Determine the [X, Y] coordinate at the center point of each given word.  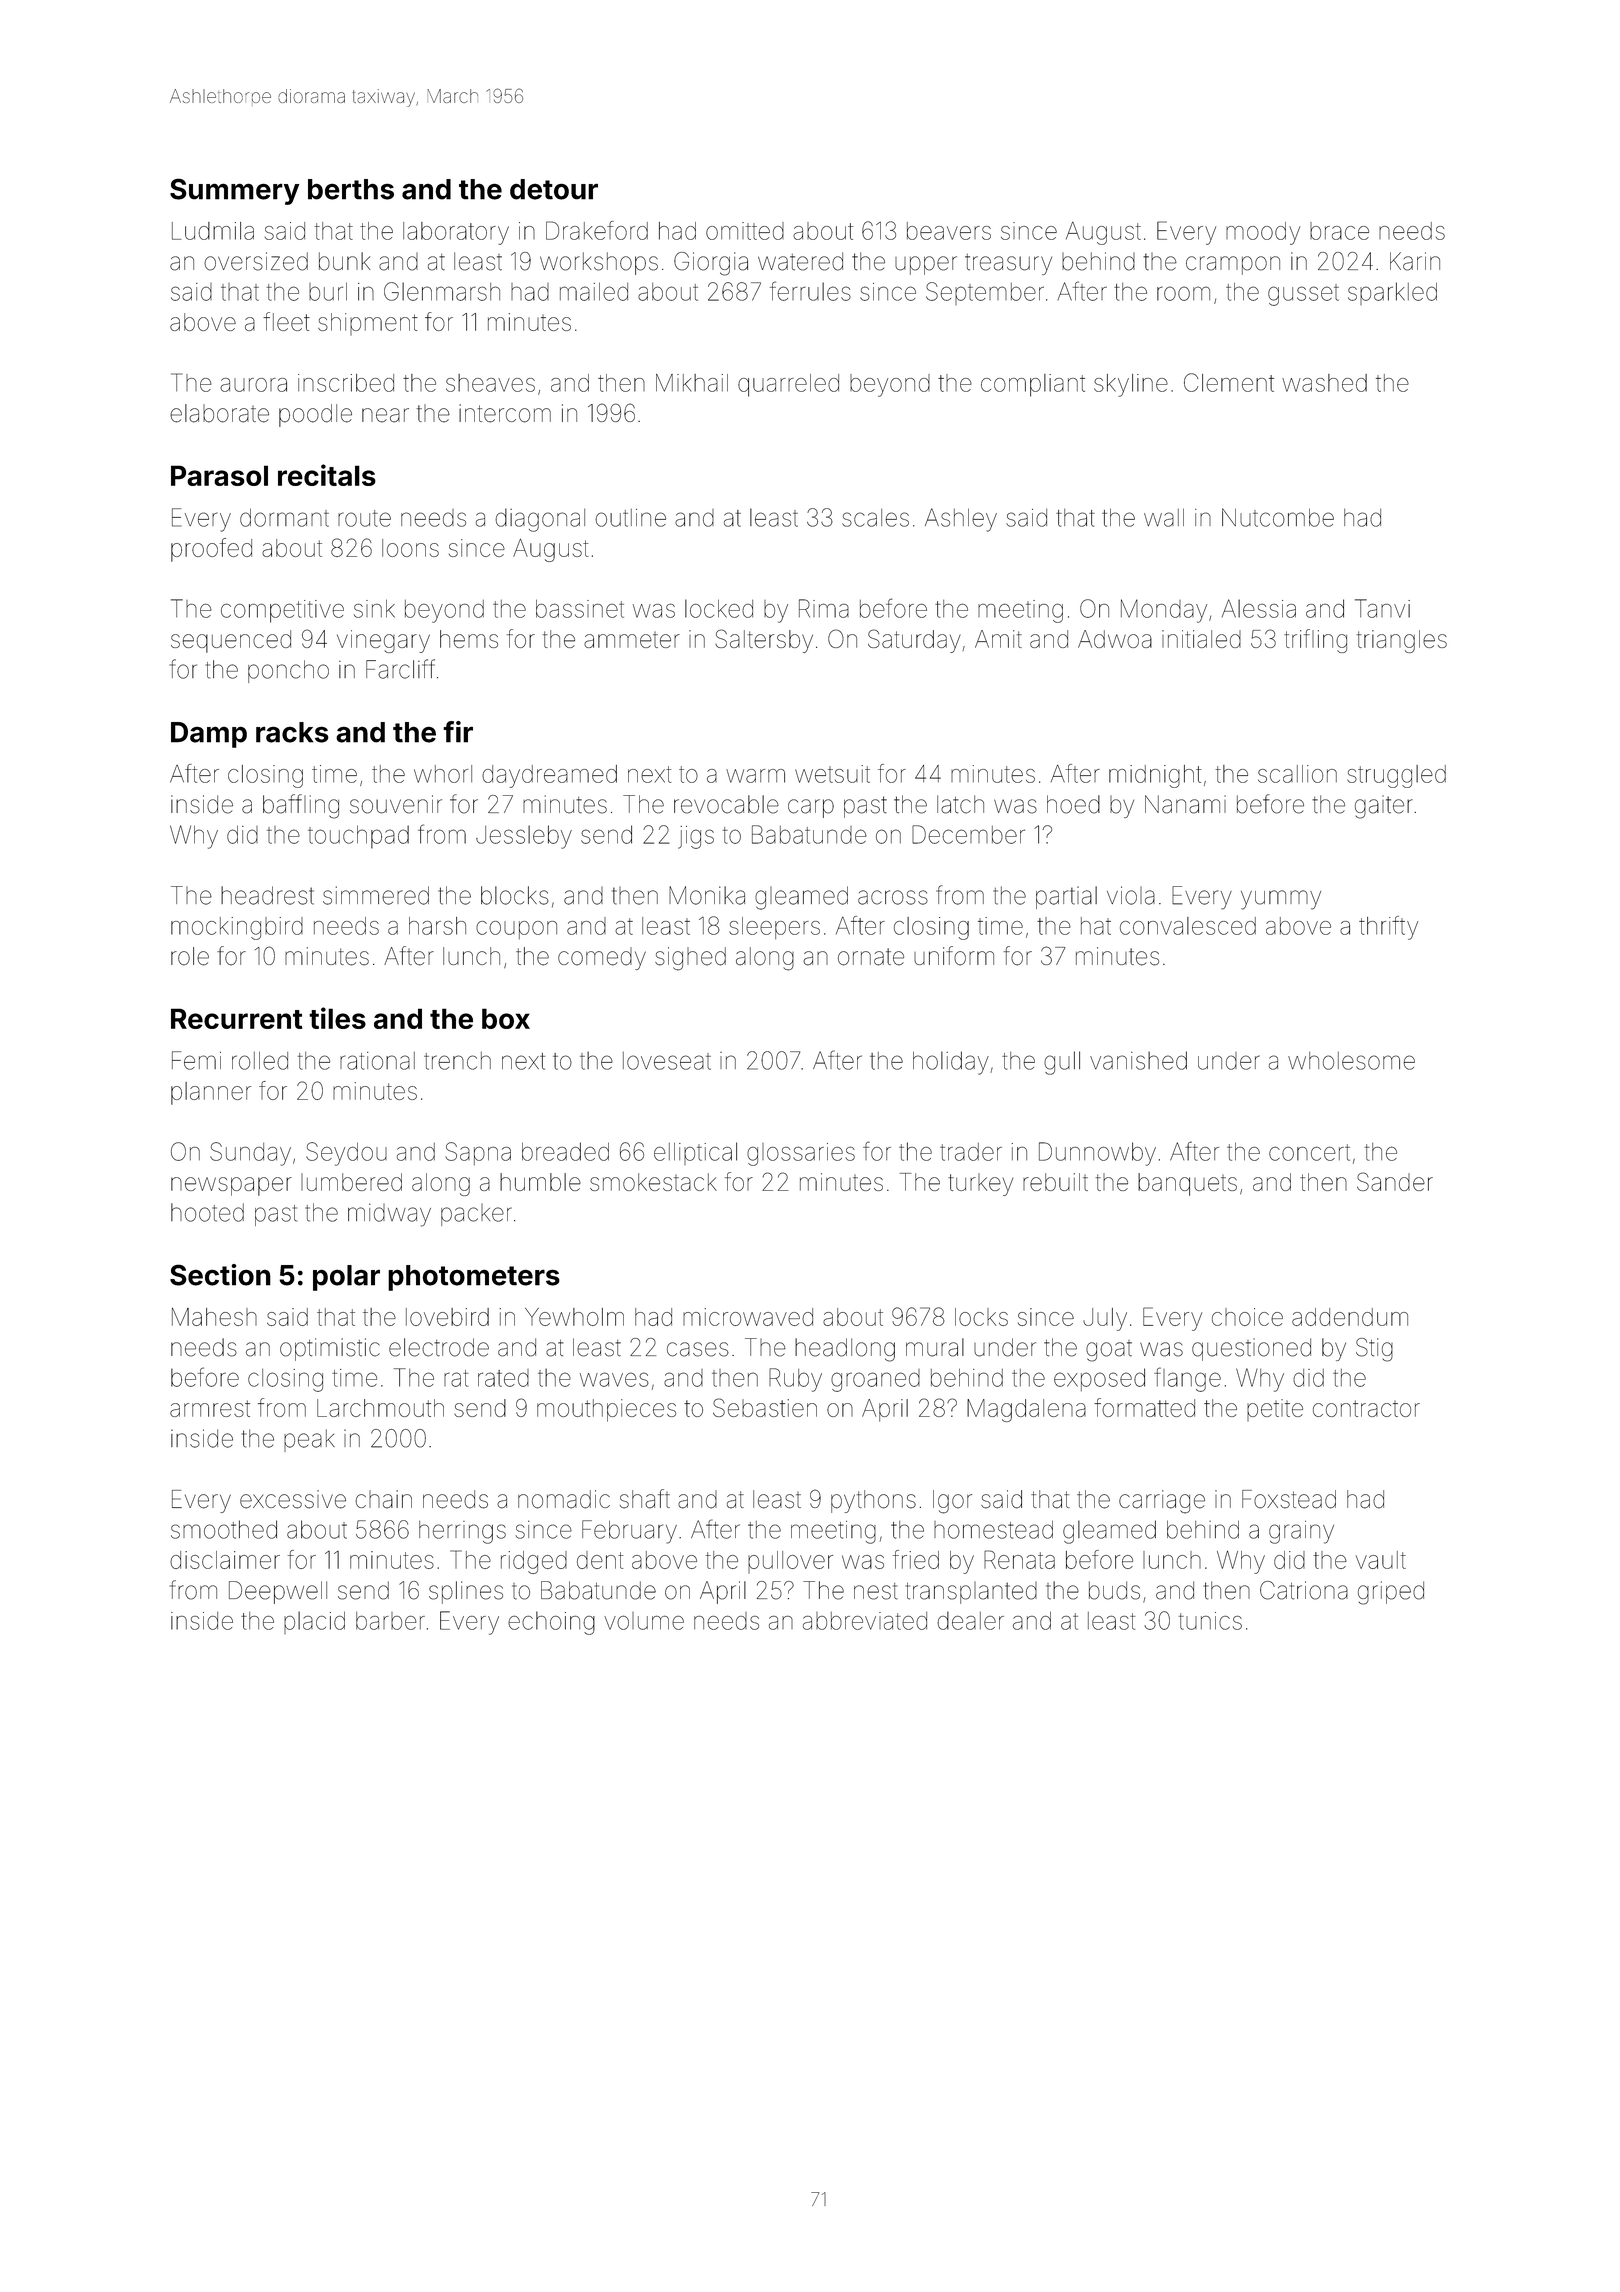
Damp [209, 735]
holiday [951, 1063]
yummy [1281, 900]
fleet [286, 321]
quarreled [788, 385]
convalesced [1188, 926]
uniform [954, 956]
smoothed [224, 1529]
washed [1324, 383]
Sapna [478, 1153]
